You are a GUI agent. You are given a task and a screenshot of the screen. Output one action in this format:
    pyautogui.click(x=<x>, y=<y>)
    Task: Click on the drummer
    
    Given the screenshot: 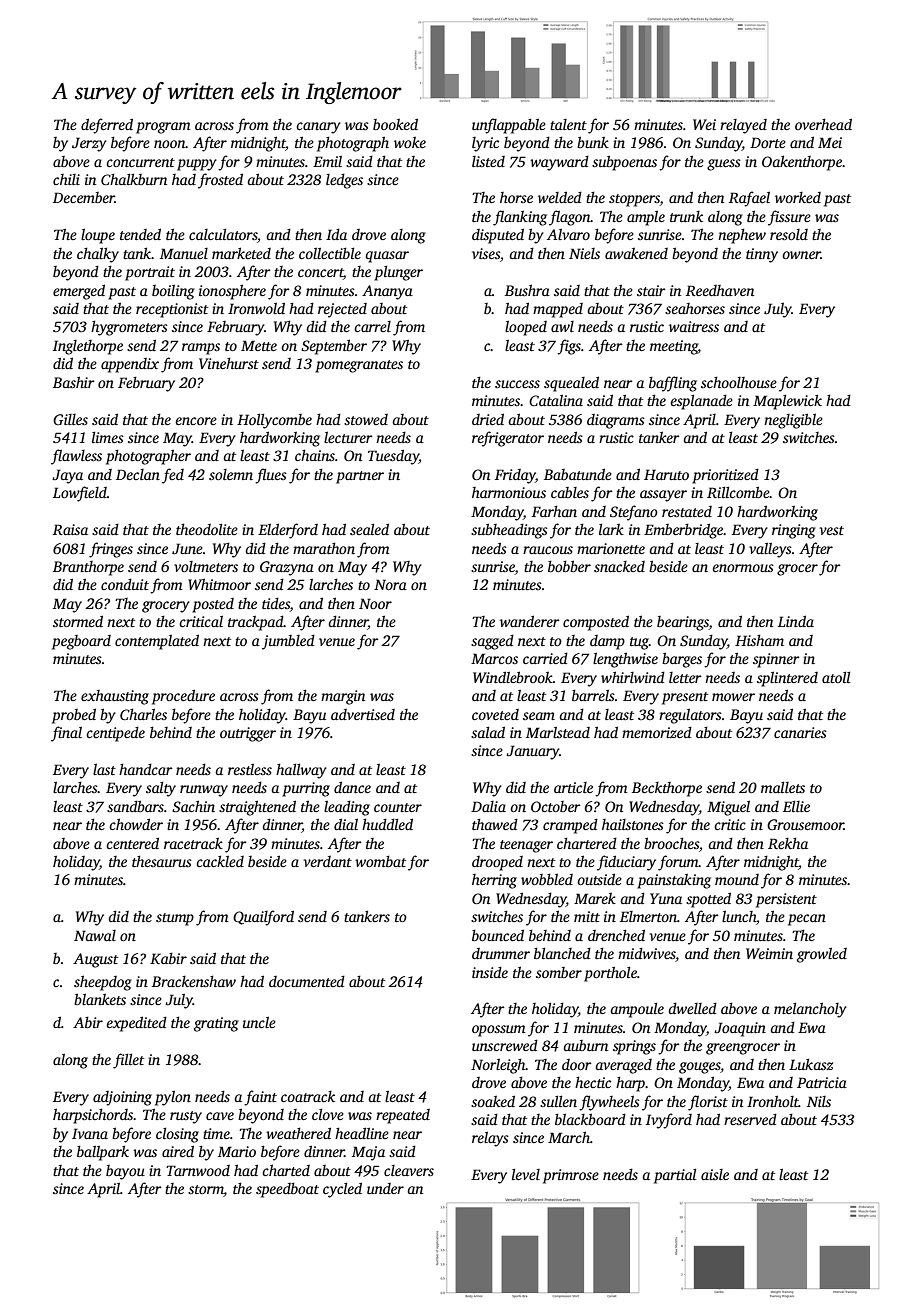 What is the action you would take?
    pyautogui.click(x=501, y=953)
